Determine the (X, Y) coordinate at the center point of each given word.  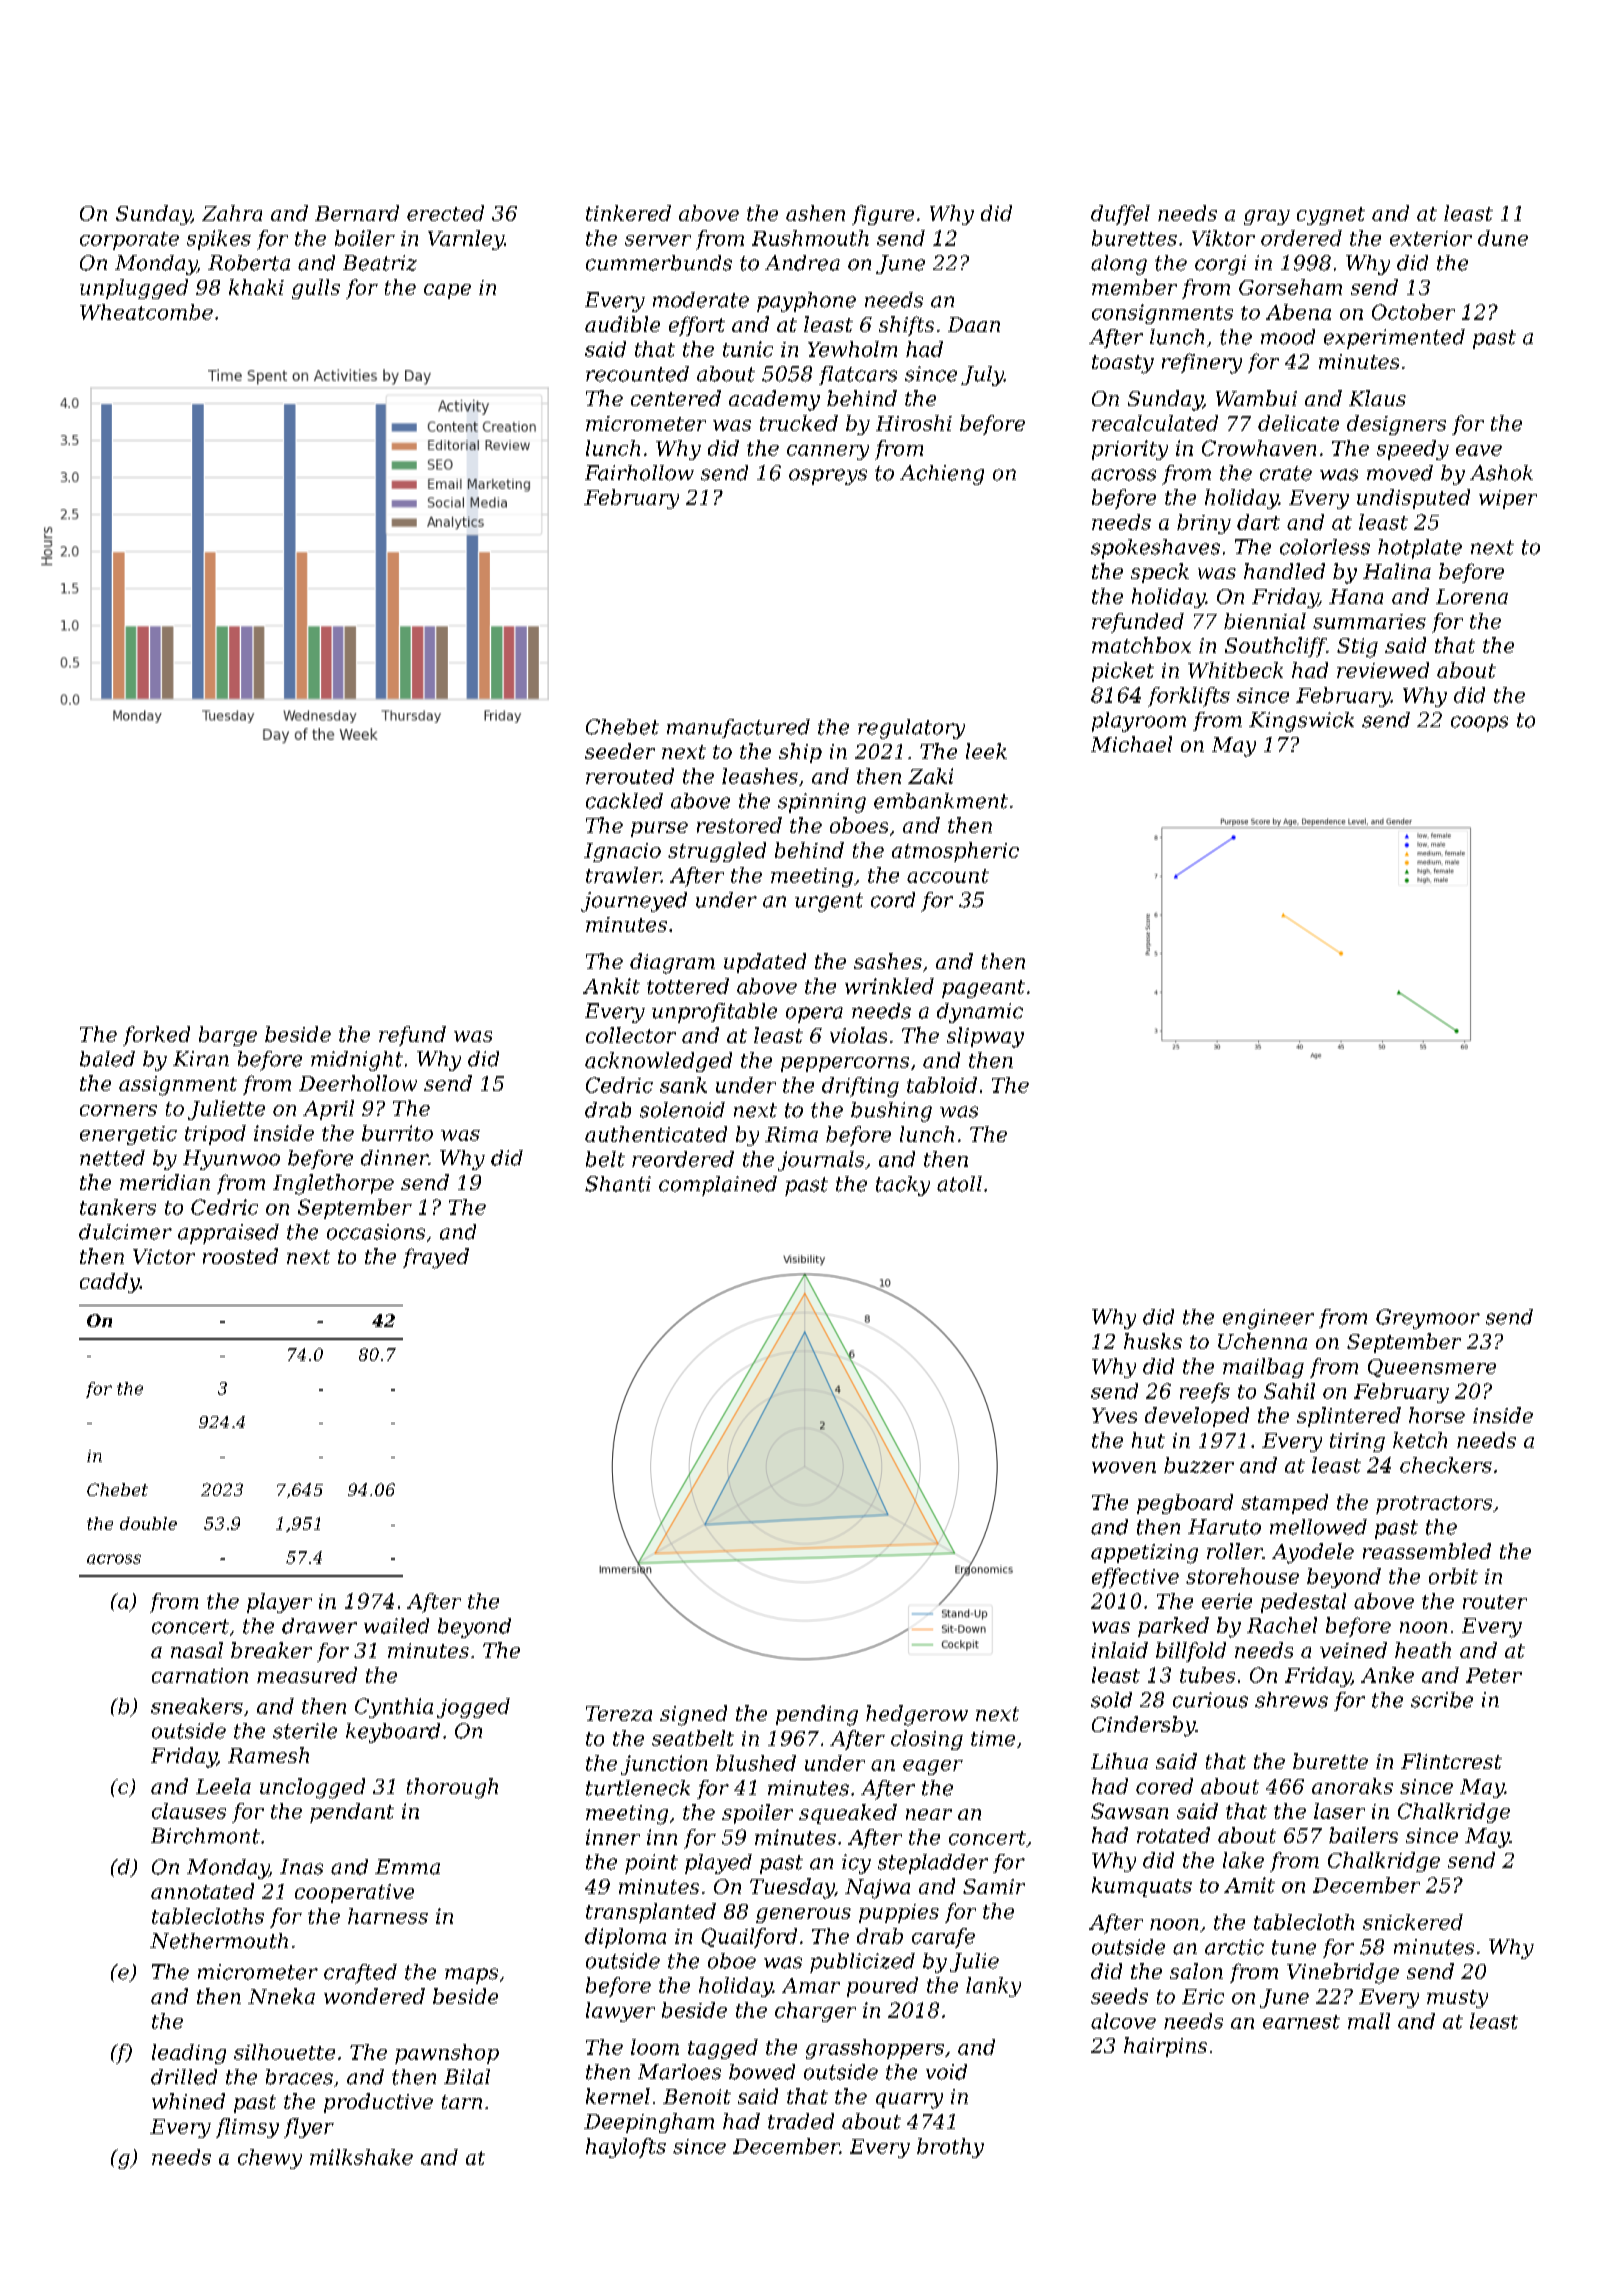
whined (188, 2101)
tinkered (628, 213)
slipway (985, 1037)
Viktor (1223, 238)
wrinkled (889, 986)
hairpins (1165, 2047)
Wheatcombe (146, 312)
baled (107, 1059)
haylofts (626, 2148)
